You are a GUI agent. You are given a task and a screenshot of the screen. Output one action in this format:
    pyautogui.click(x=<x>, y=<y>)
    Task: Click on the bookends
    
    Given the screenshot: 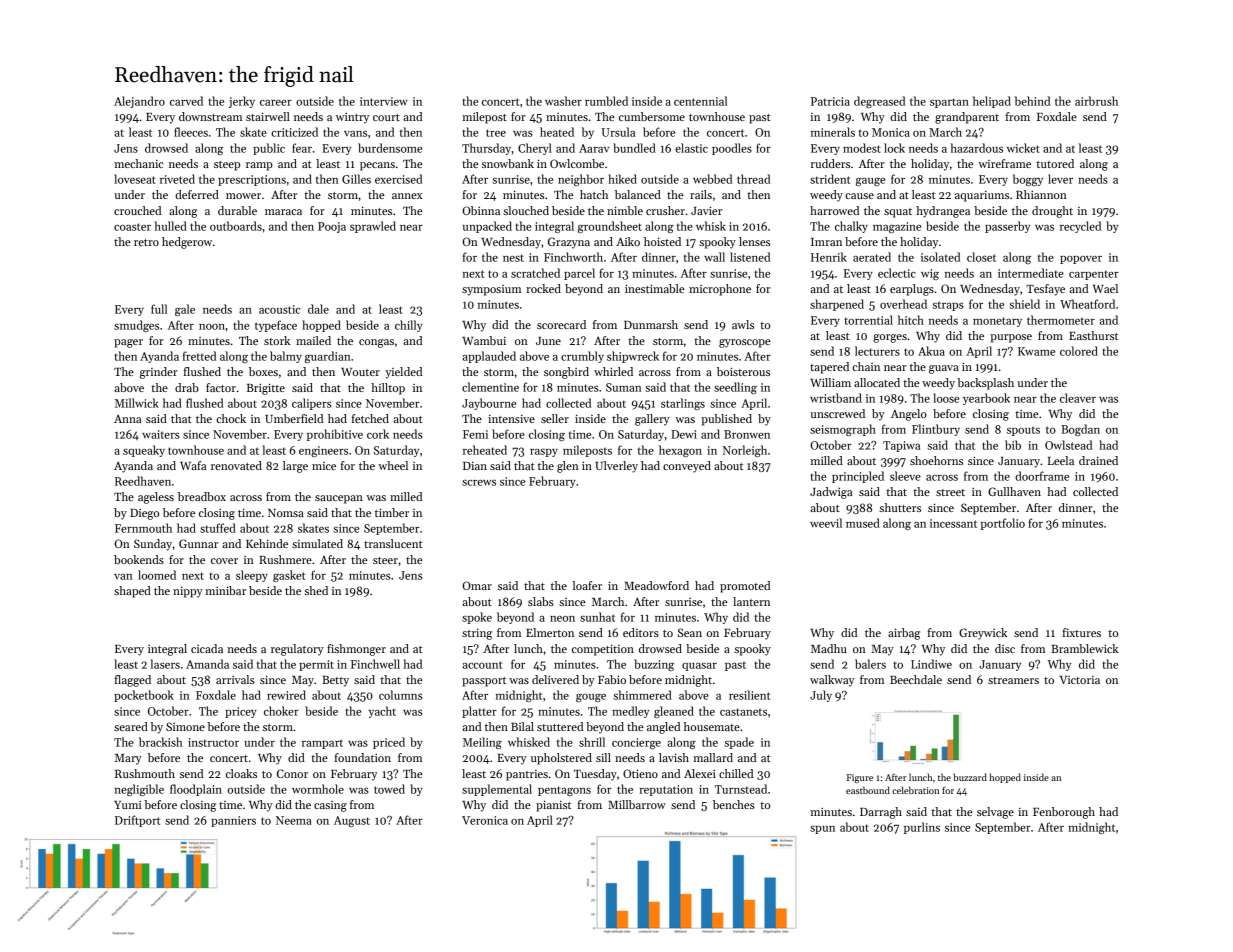 What is the action you would take?
    pyautogui.click(x=139, y=559)
